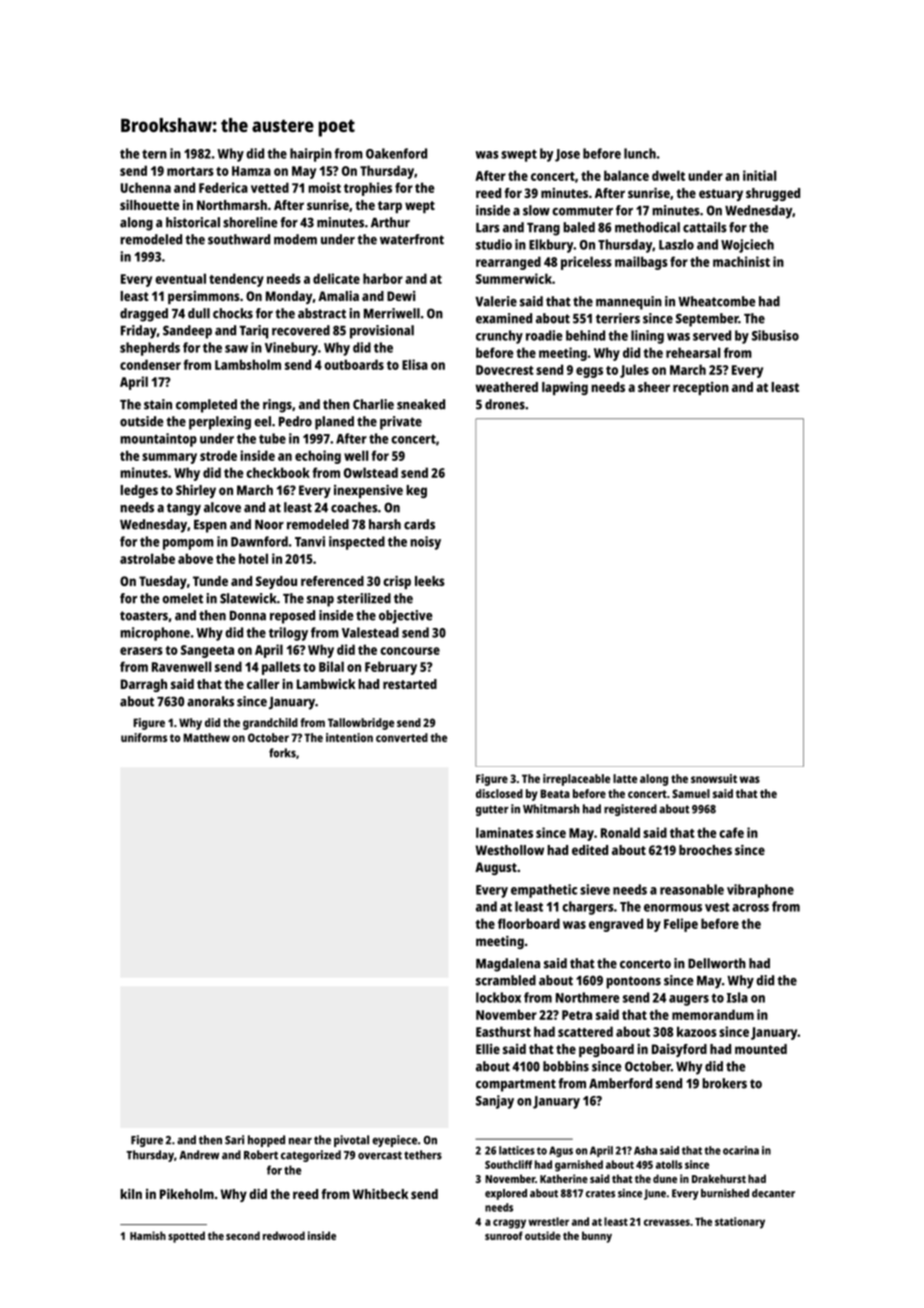 The height and width of the screenshot is (1308, 924). Describe the element at coordinates (701, 388) in the screenshot. I see `reception` at that location.
